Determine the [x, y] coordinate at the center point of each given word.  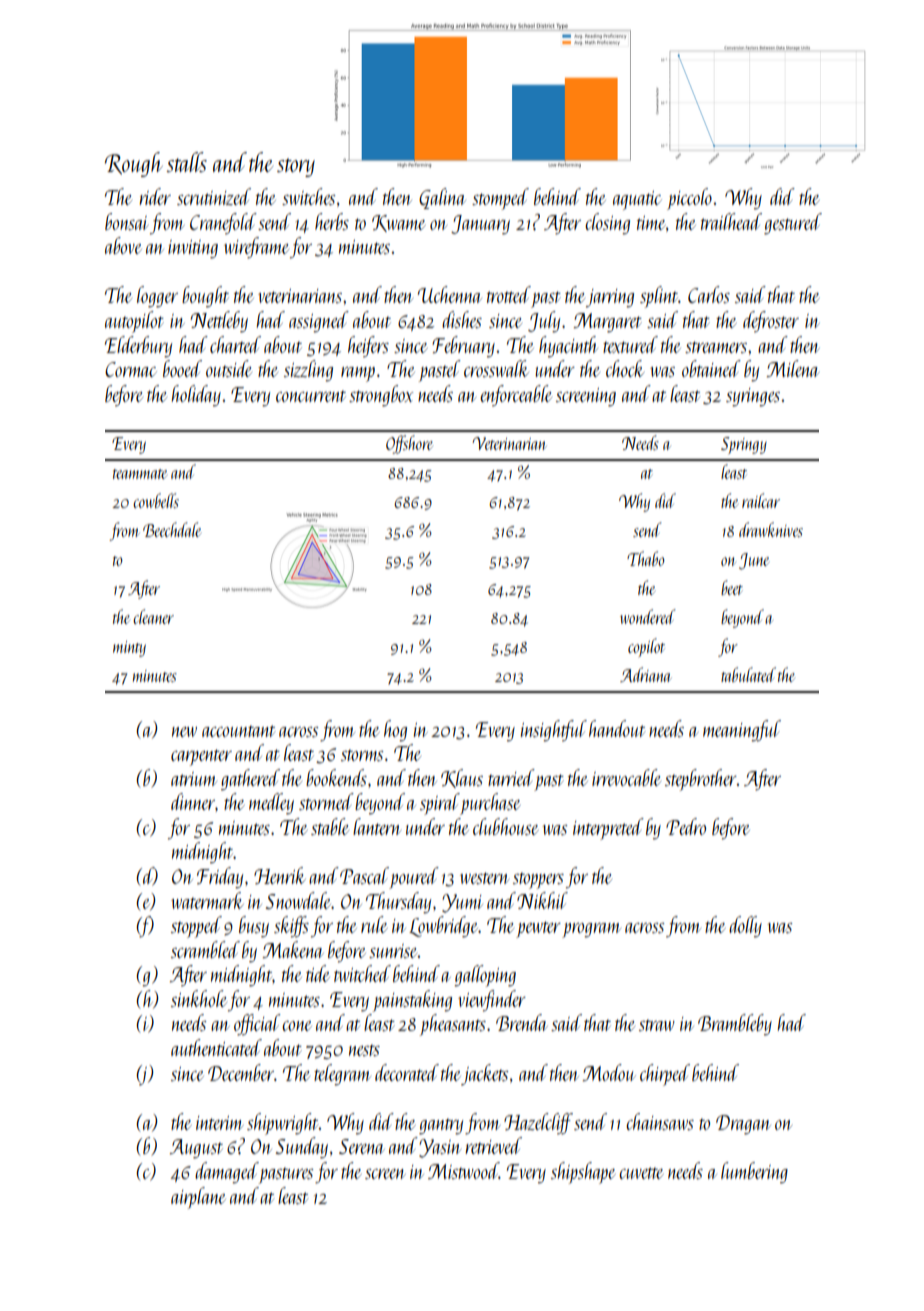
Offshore [409, 444]
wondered [648, 616]
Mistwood [463, 1170]
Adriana [645, 674]
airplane [198, 1198]
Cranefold [223, 223]
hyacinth [568, 347]
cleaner [153, 616]
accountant [238, 731]
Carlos [709, 294]
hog [395, 731]
